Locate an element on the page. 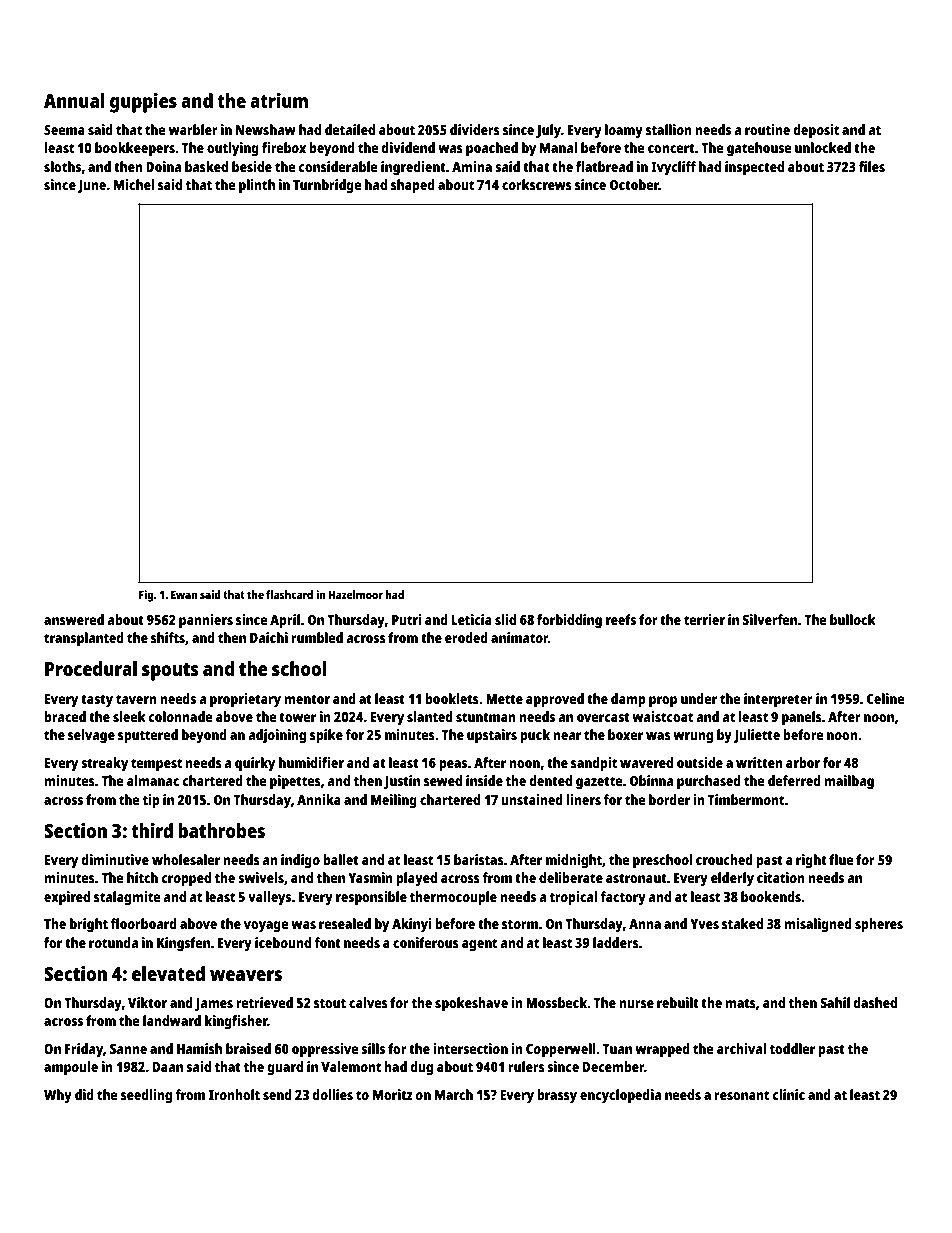  Leticia is located at coordinates (472, 619).
